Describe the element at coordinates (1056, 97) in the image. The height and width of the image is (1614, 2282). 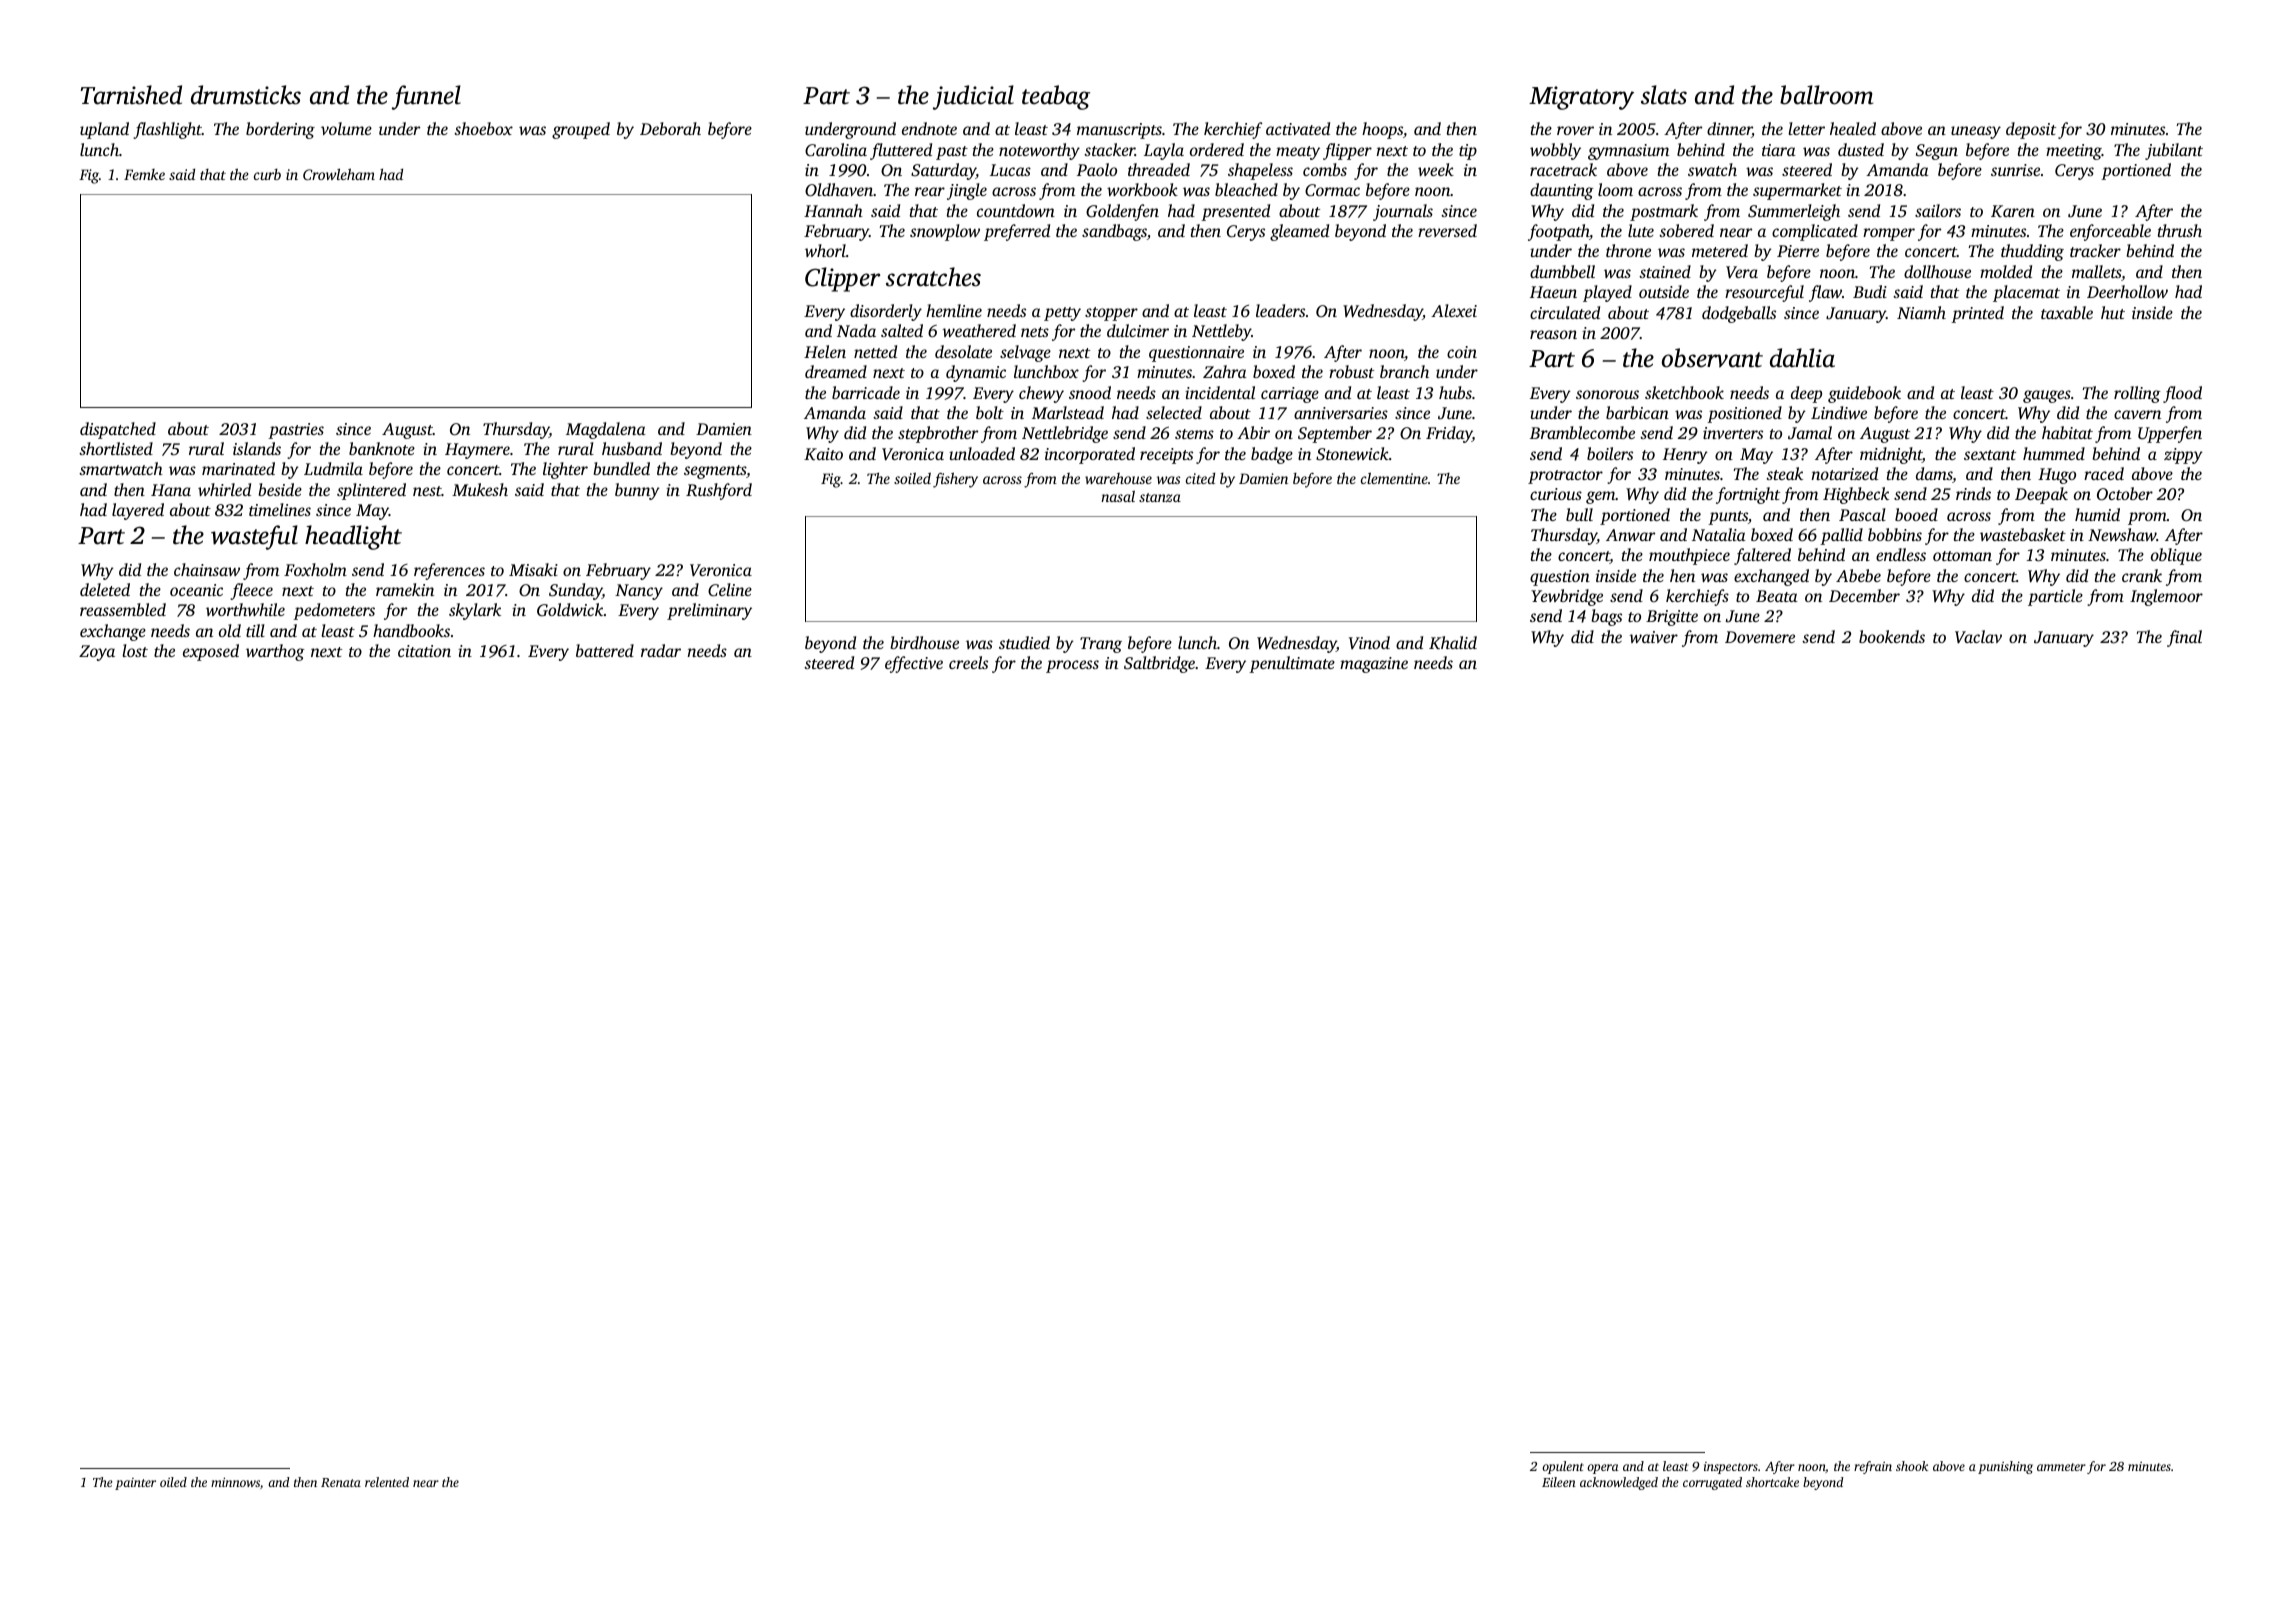
I see `teabag` at that location.
